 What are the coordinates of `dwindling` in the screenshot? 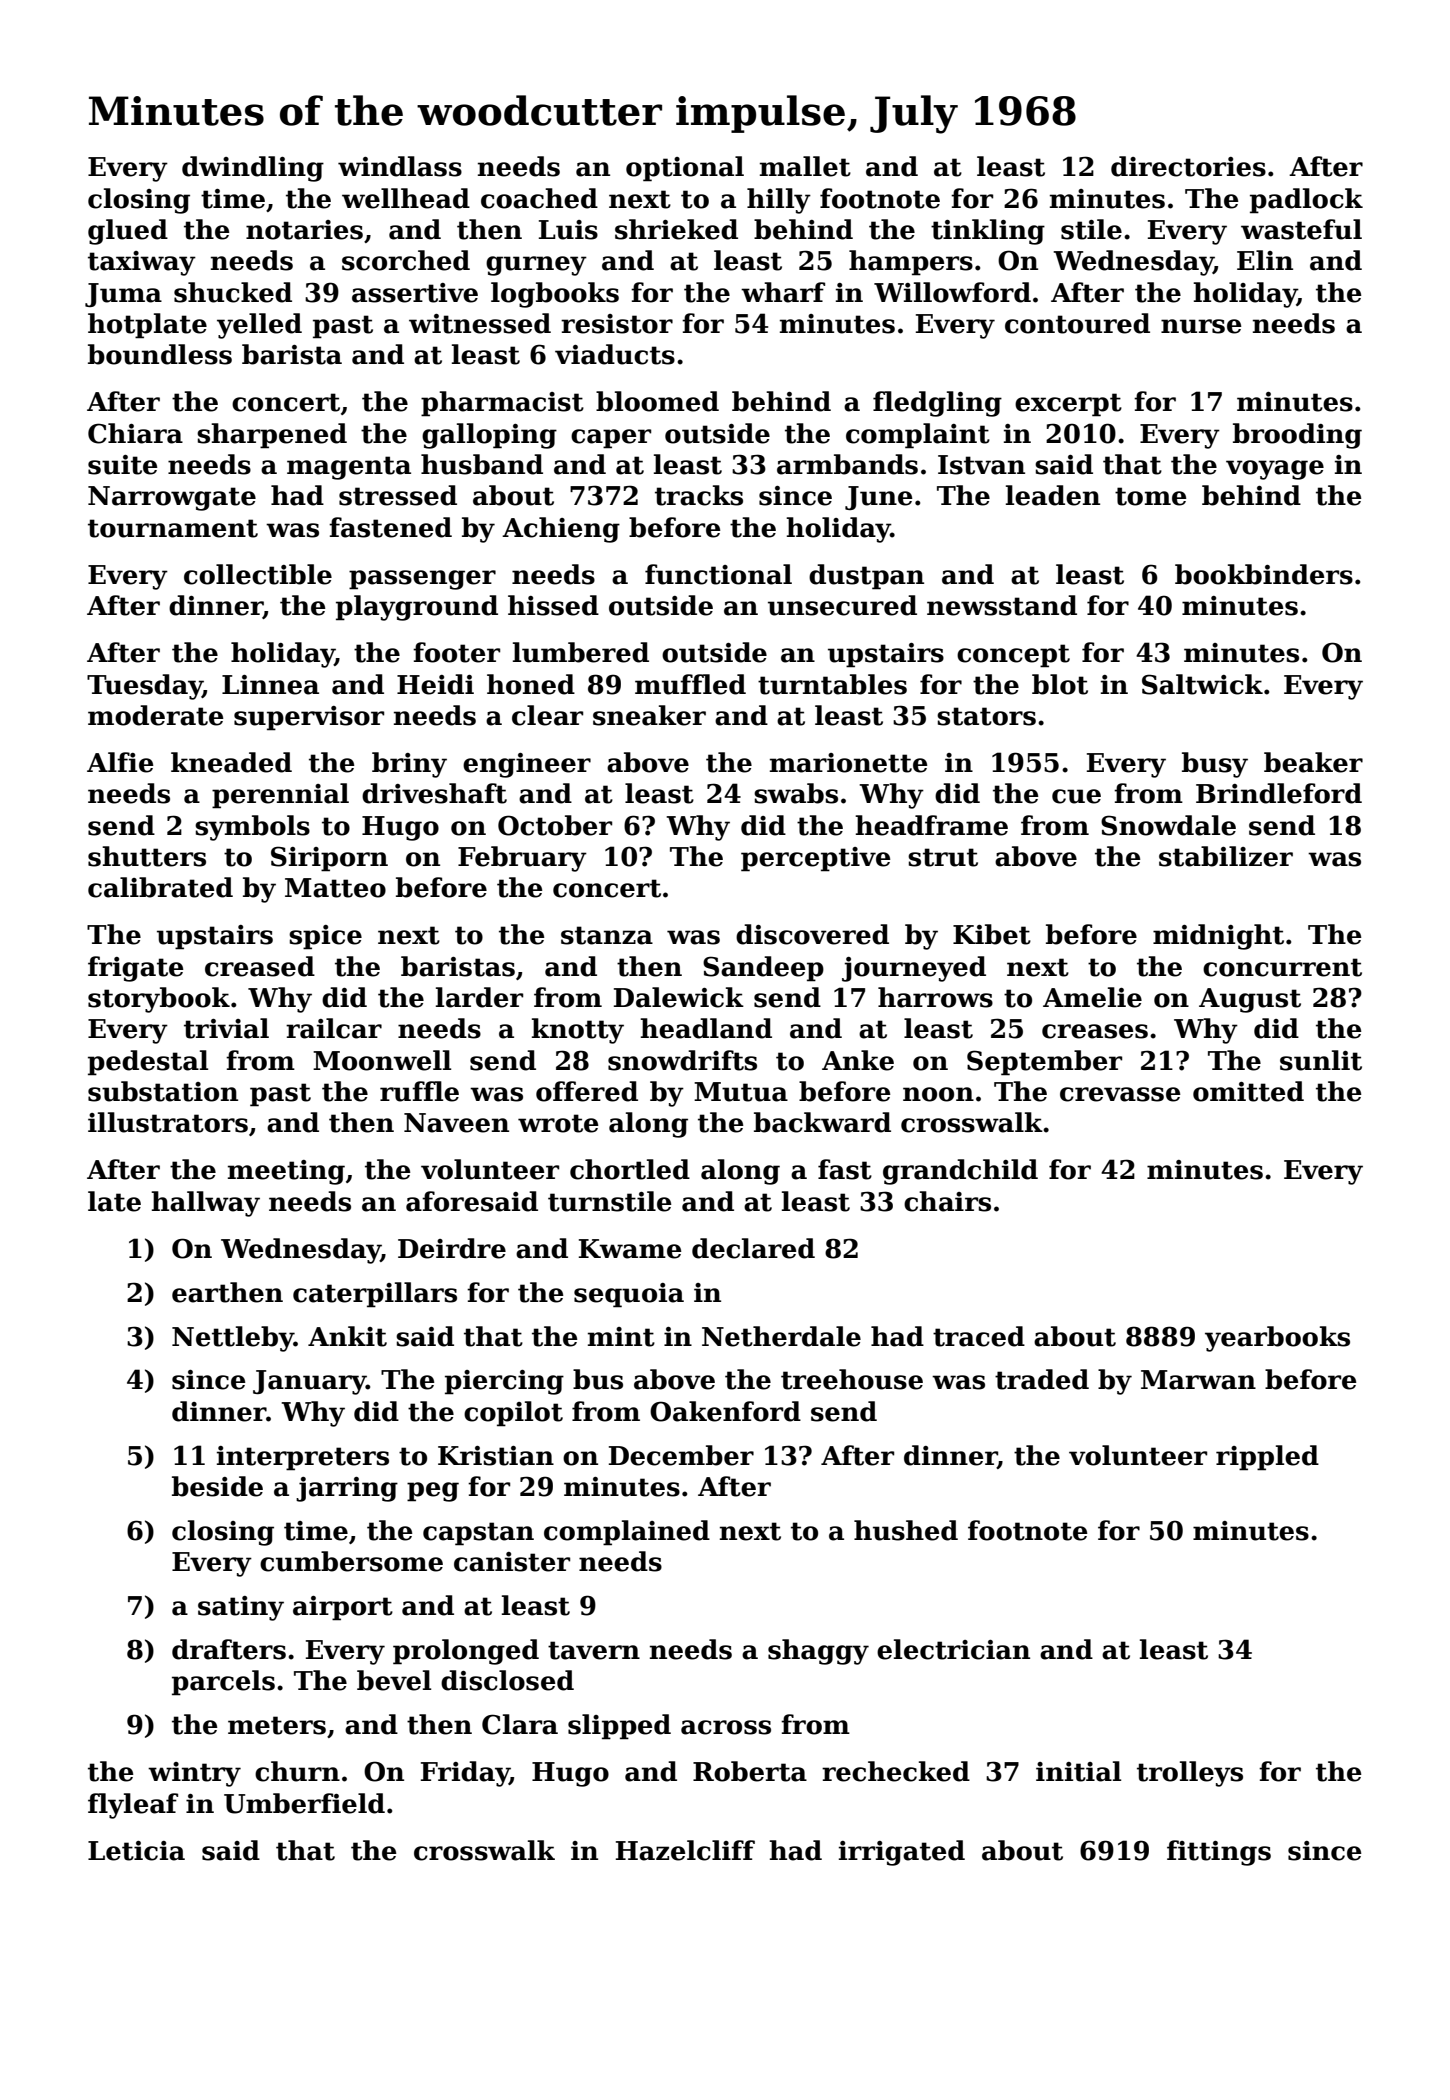 It's located at (253, 169).
